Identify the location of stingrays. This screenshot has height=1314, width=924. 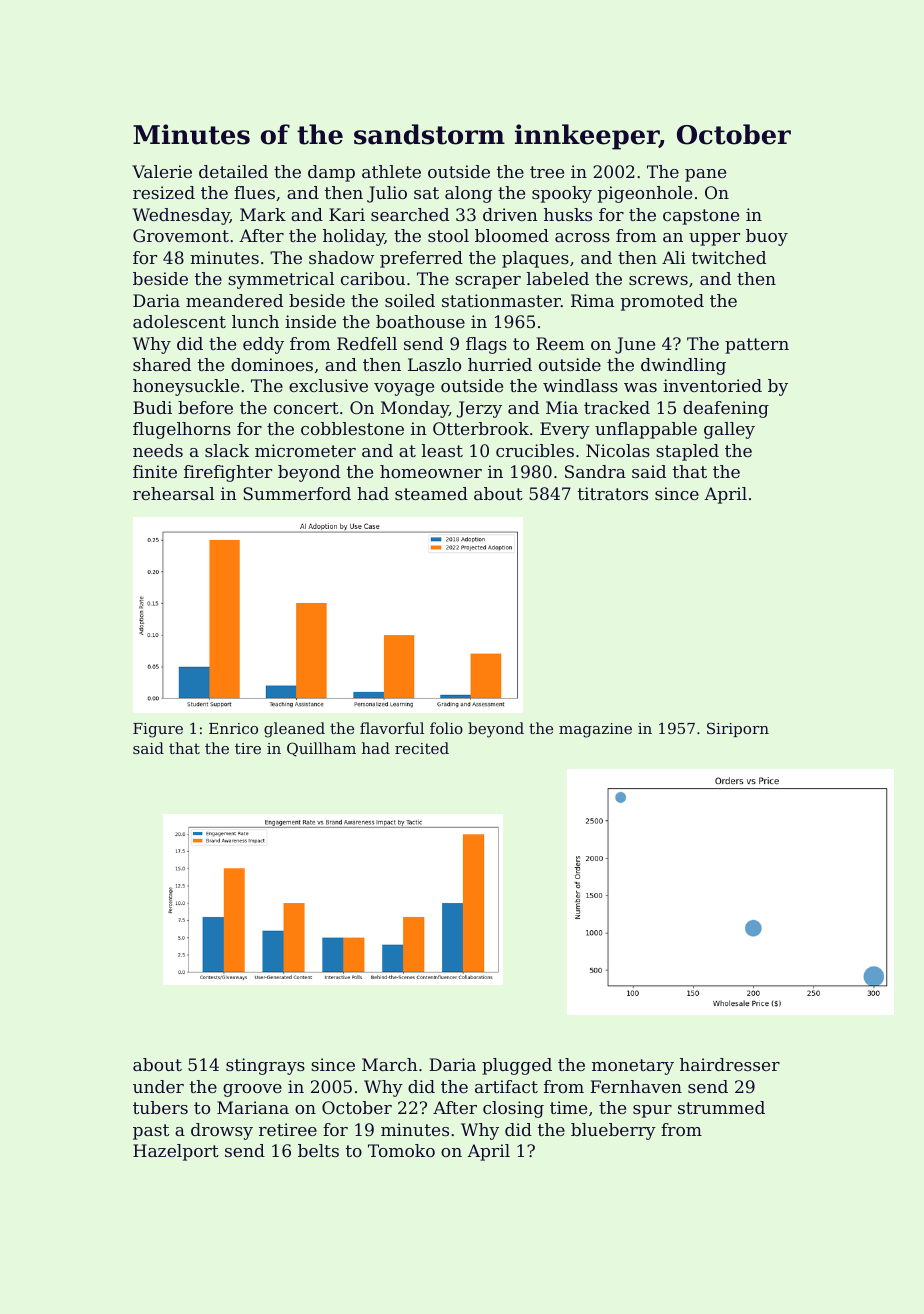
(265, 1066).
